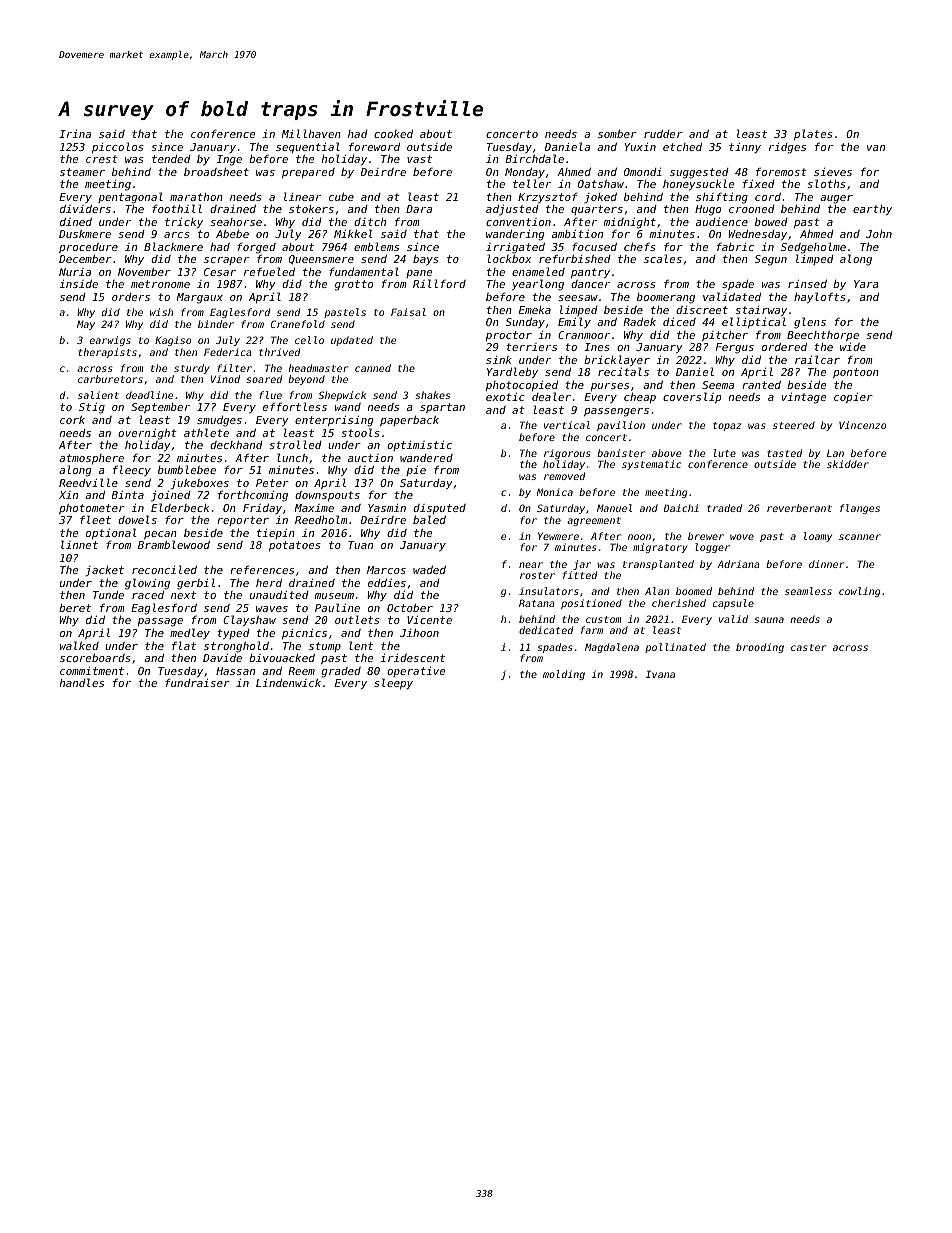 The width and height of the screenshot is (952, 1233). I want to click on fundraiser, so click(197, 682).
